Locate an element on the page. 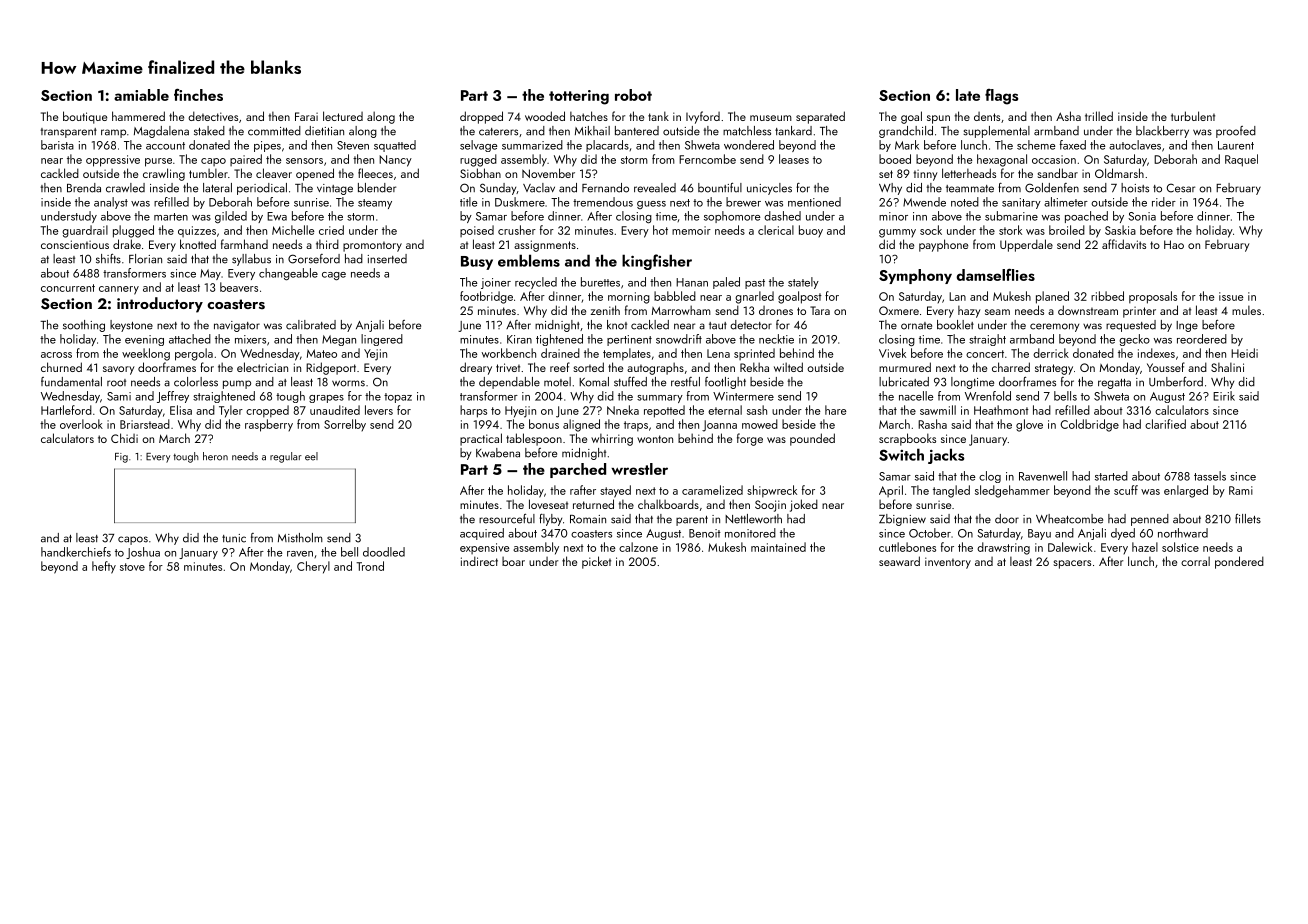 Image resolution: width=1308 pixels, height=924 pixels. booklet is located at coordinates (955, 325).
